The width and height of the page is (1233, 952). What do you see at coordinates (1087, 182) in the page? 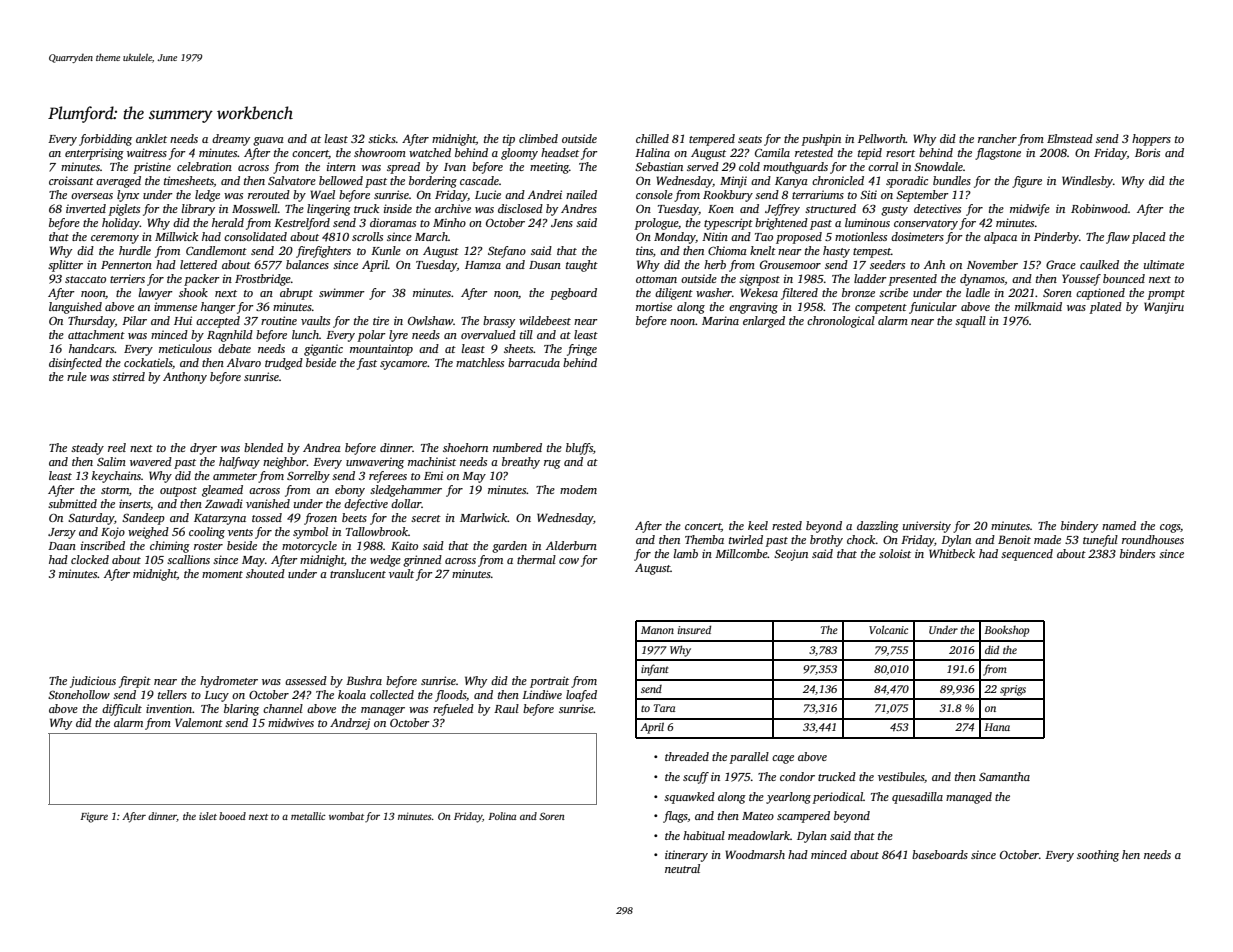
I see `Windlesby` at bounding box center [1087, 182].
